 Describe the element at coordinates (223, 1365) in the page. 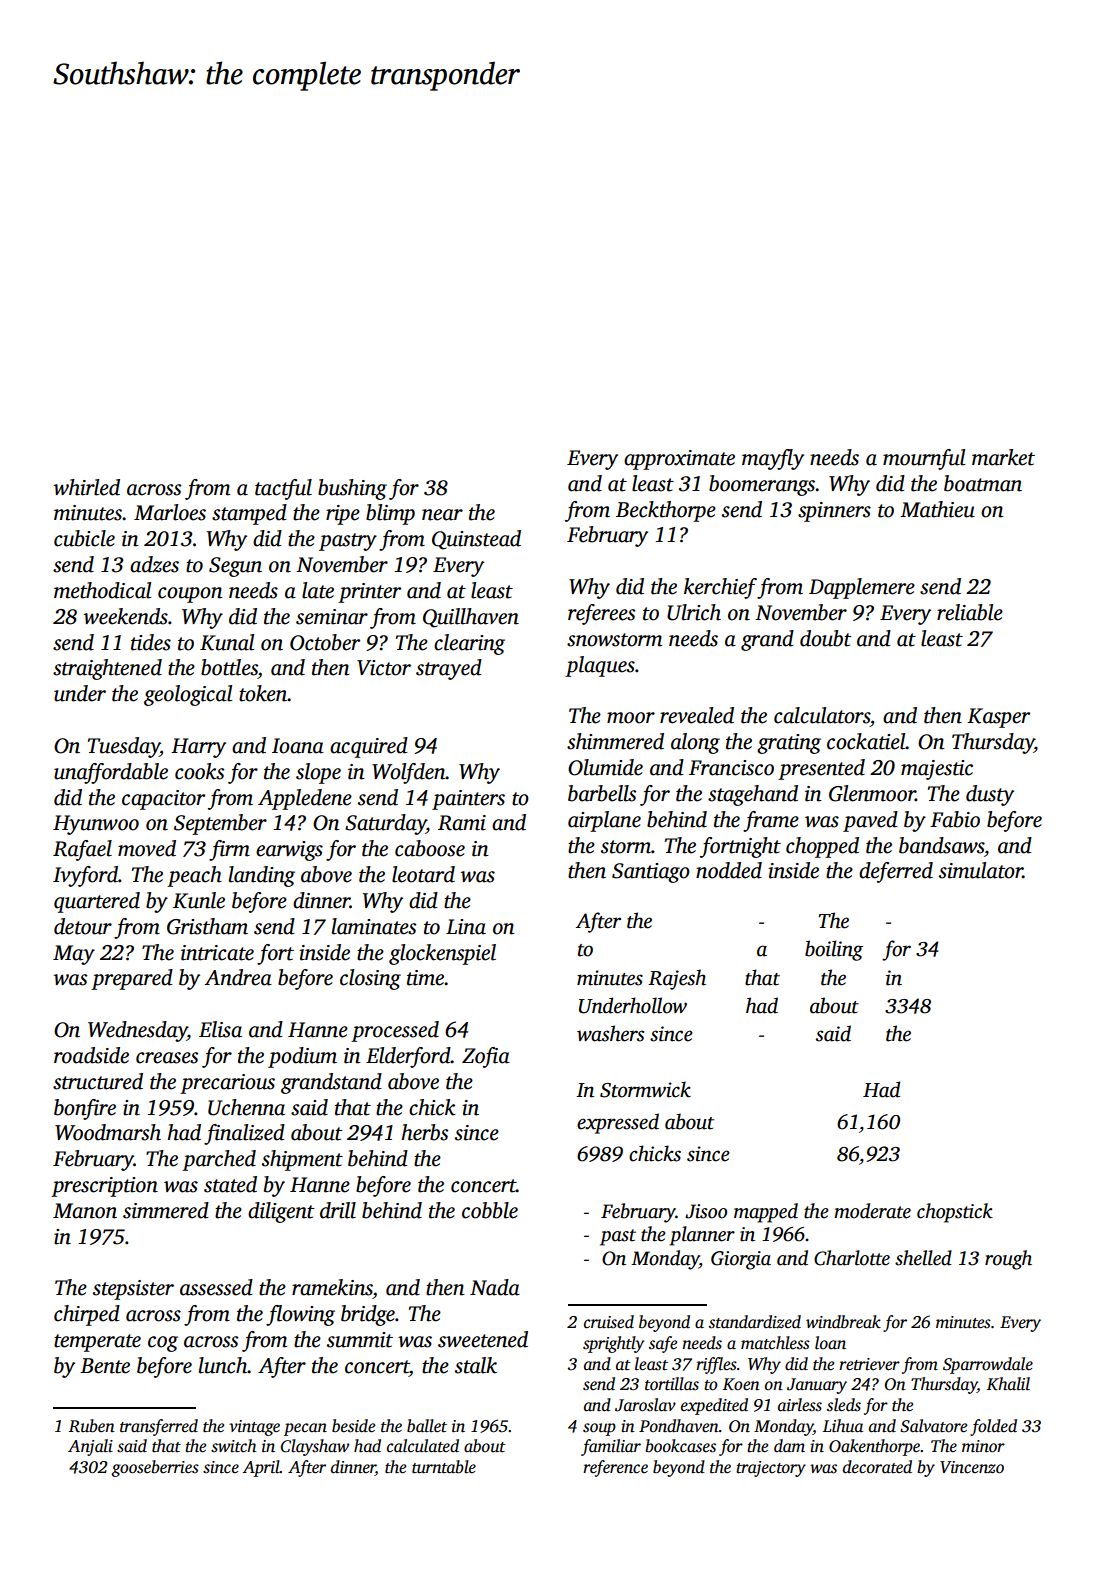

I see `lunch` at that location.
